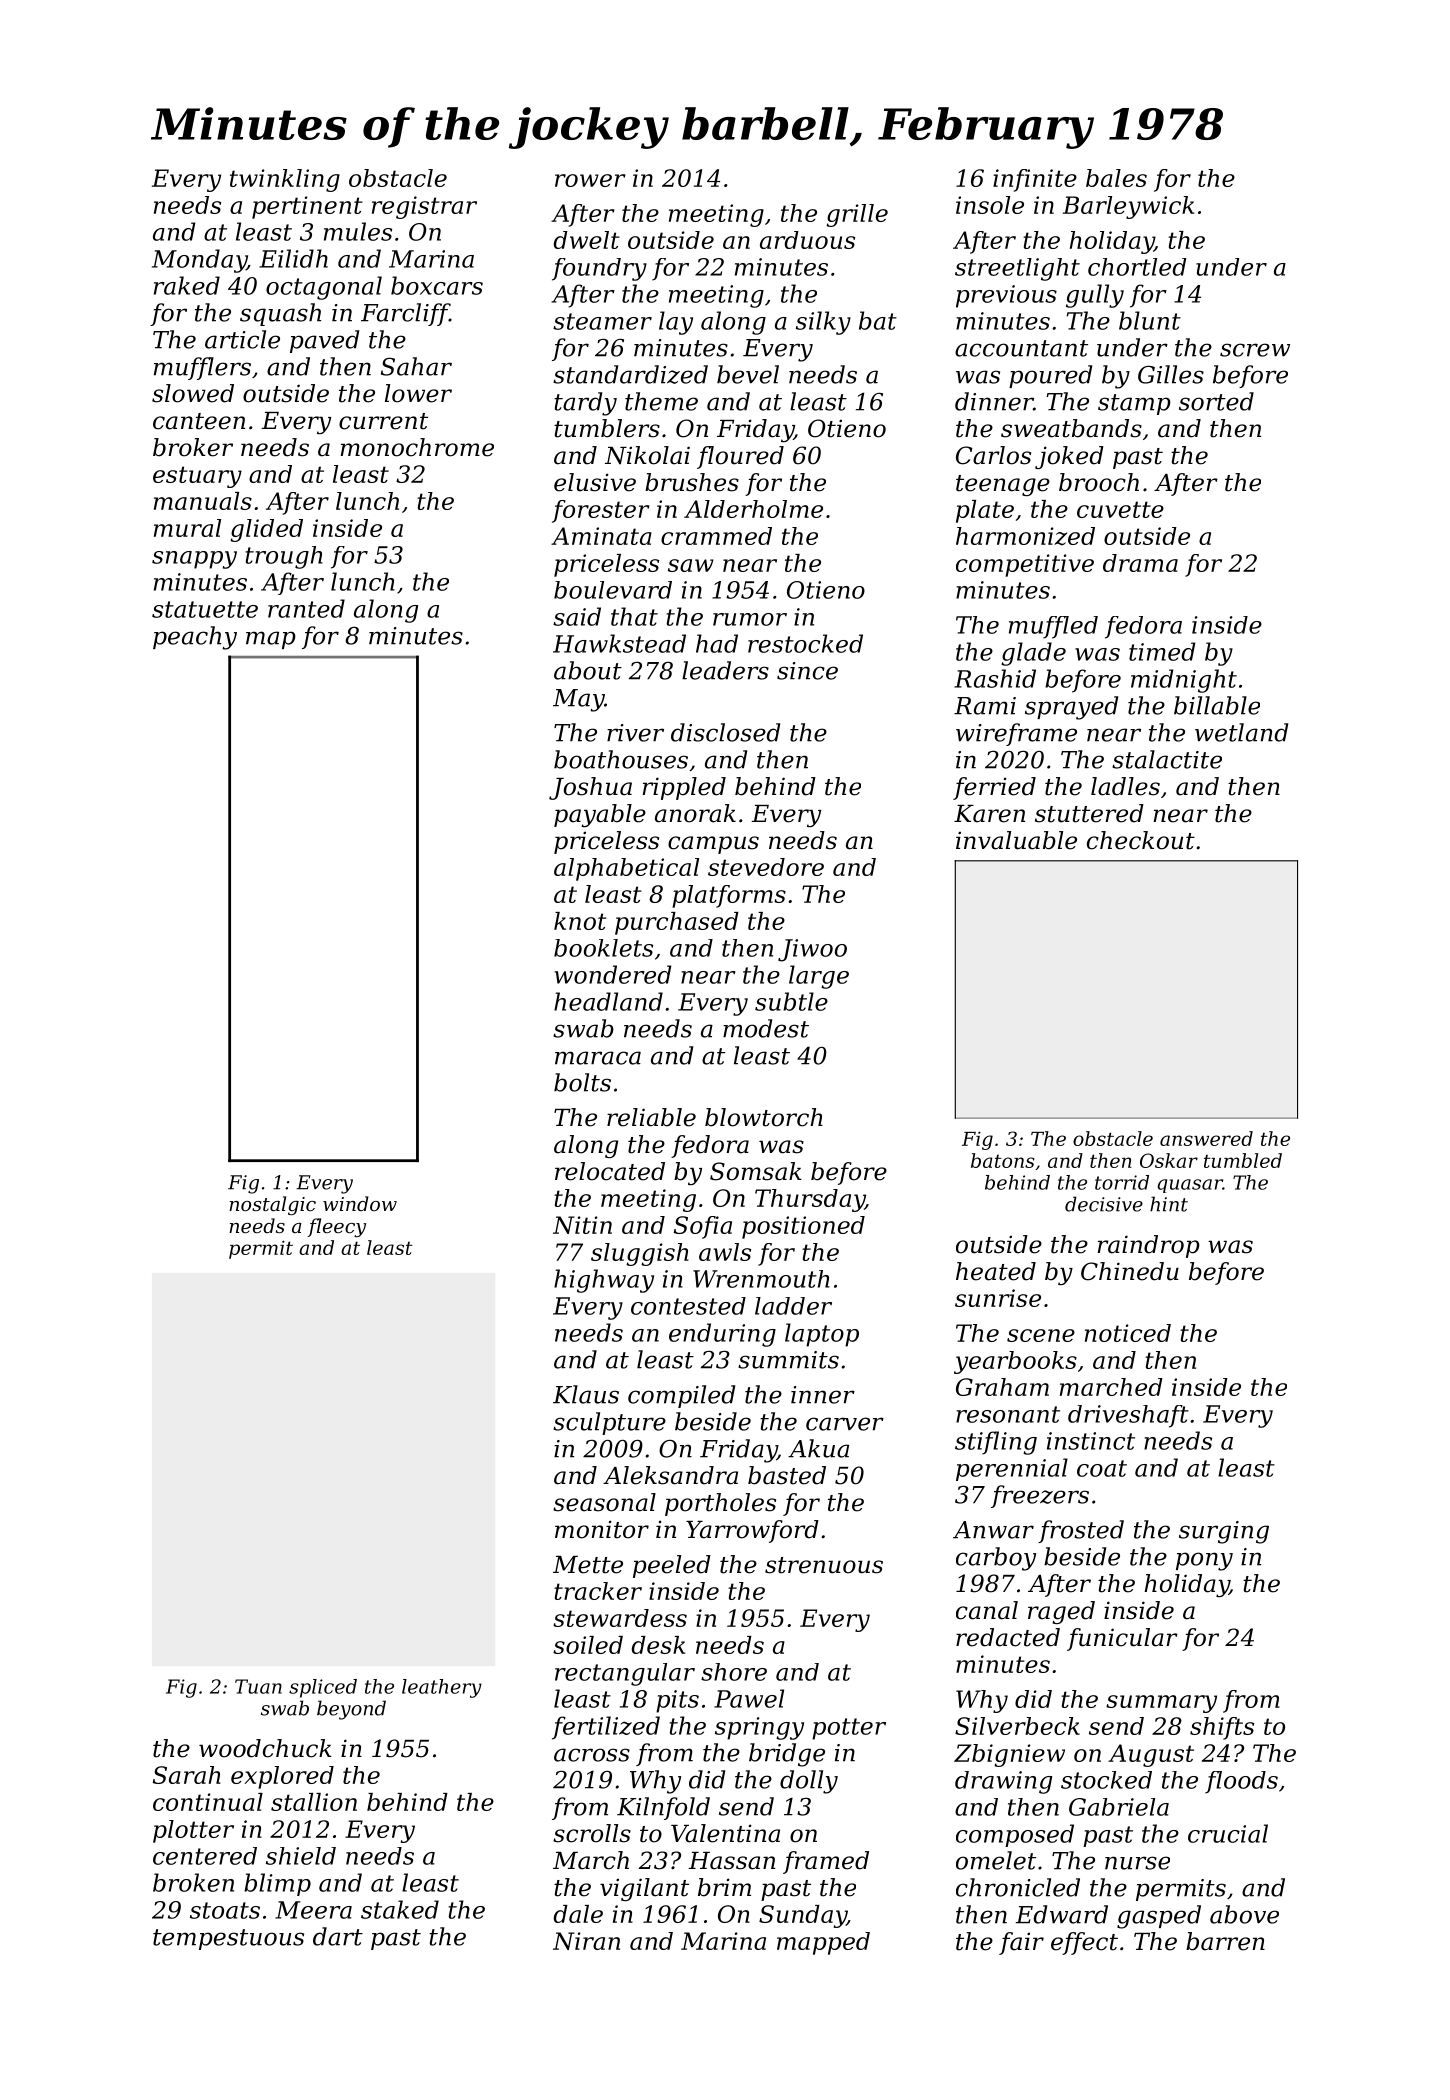 The width and height of the screenshot is (1450, 2100). I want to click on grille, so click(857, 215).
